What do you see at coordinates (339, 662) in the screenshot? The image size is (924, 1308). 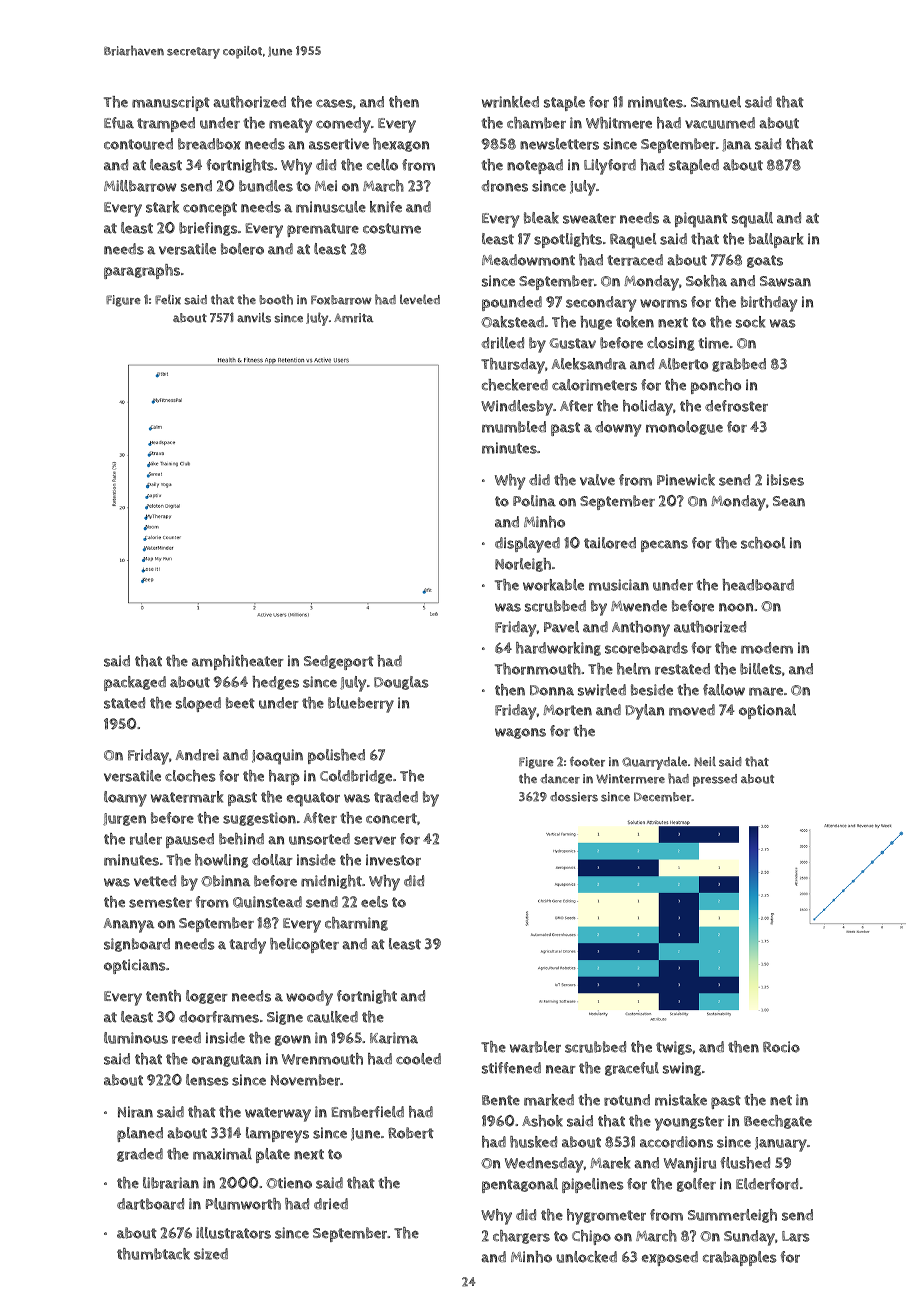 I see `Sedgeport` at bounding box center [339, 662].
